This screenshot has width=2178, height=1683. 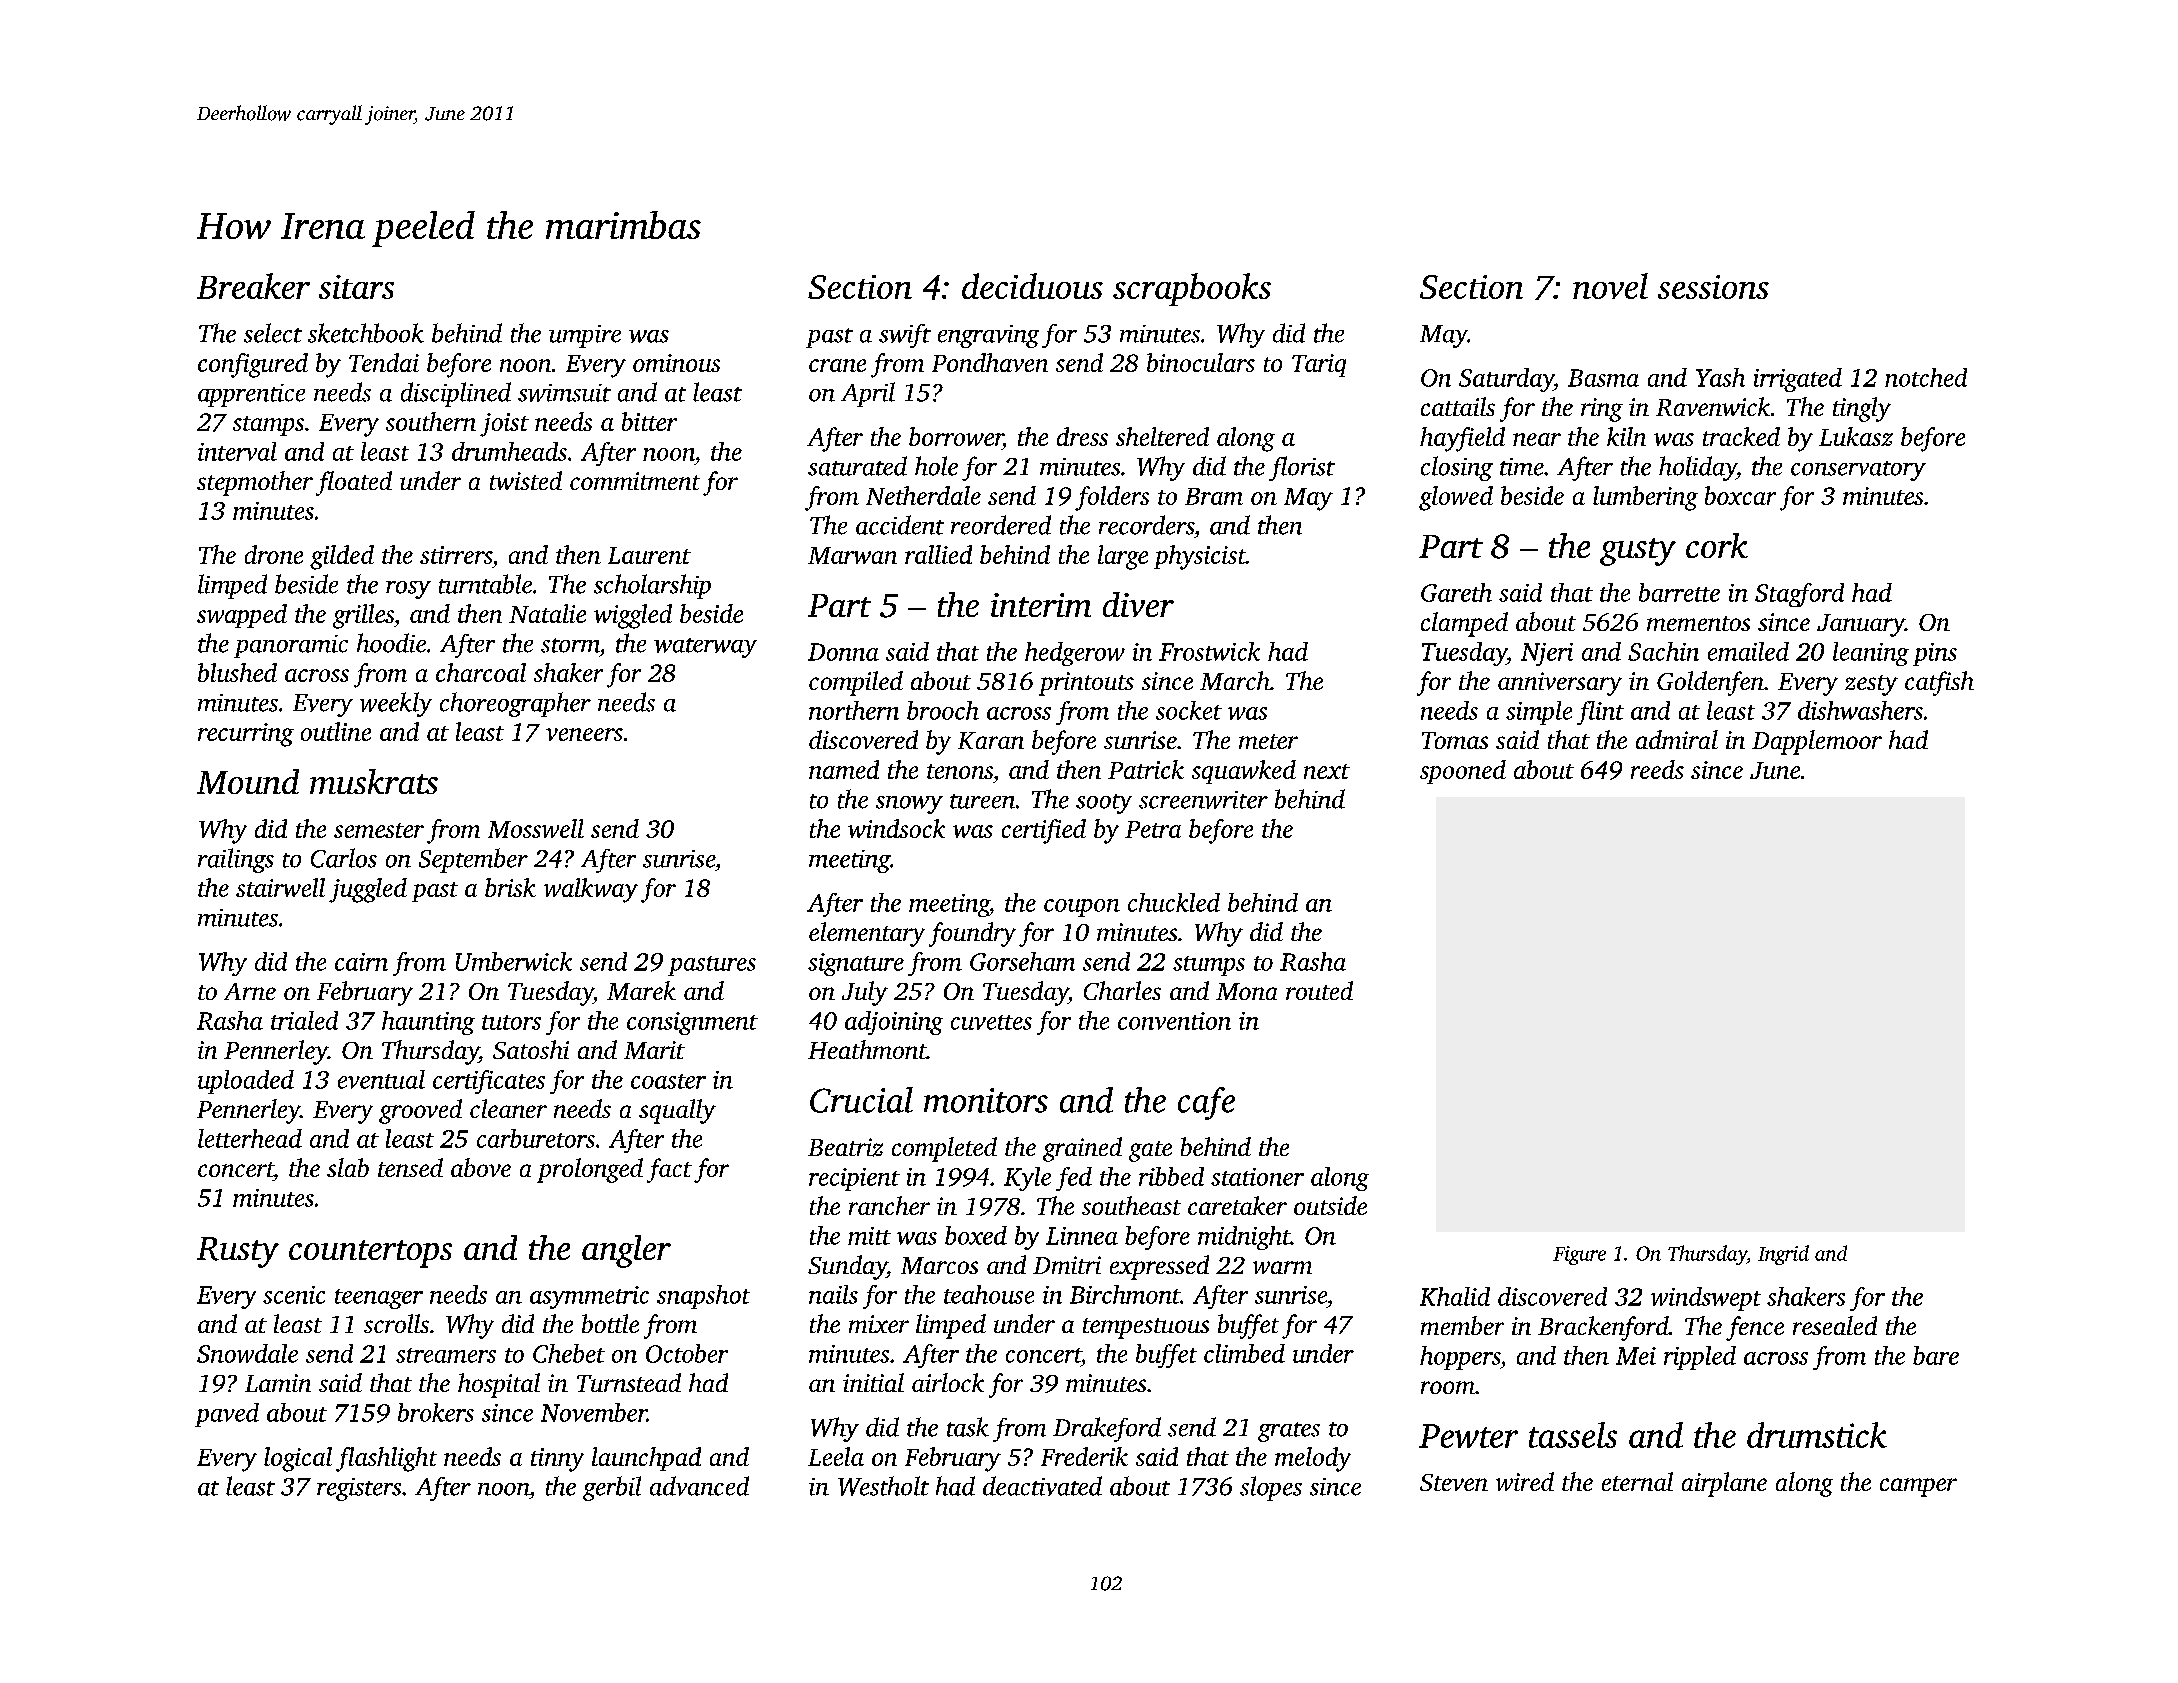 I want to click on outline, so click(x=336, y=731).
